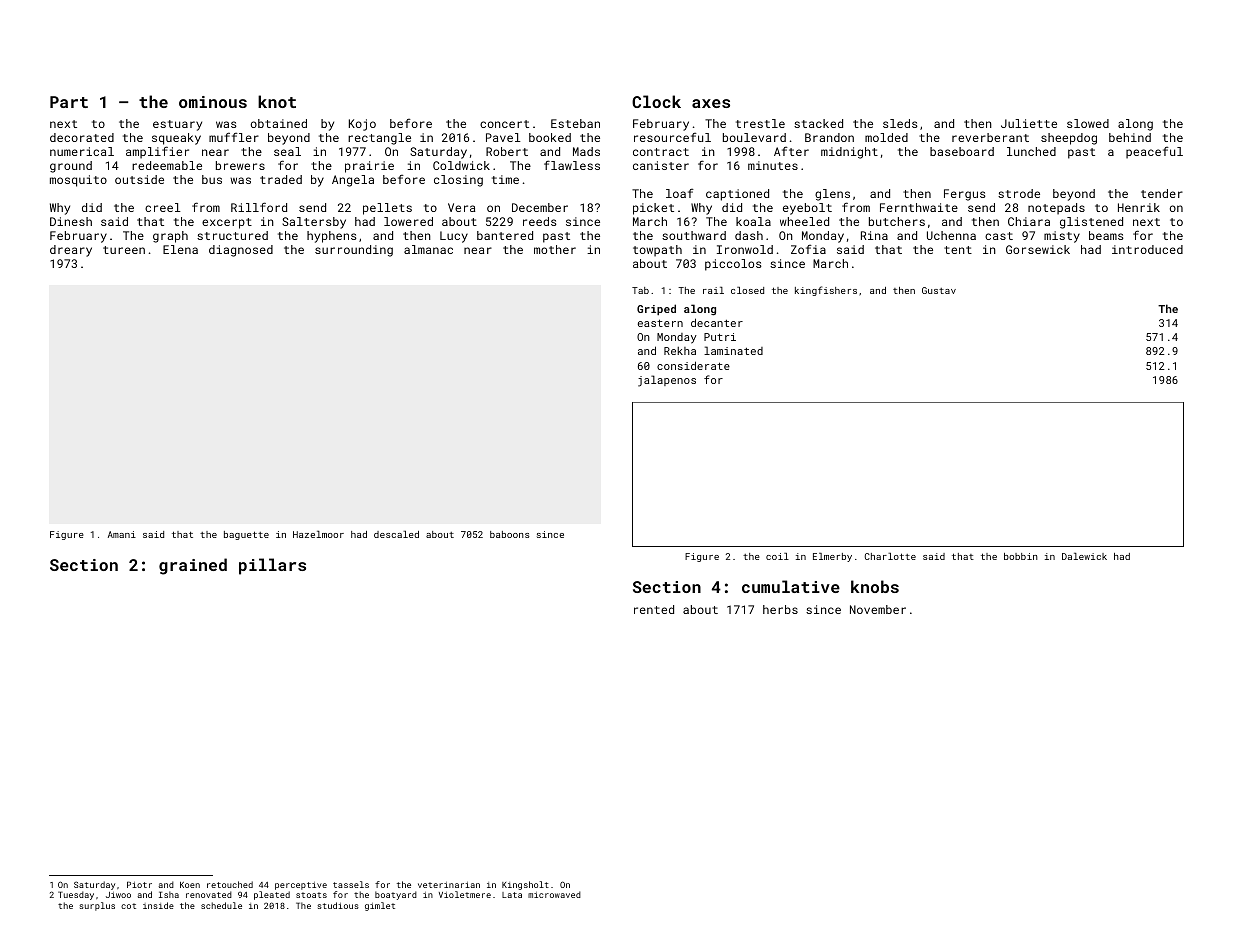 This document has height=952, width=1233. I want to click on jalapenos, so click(667, 381).
